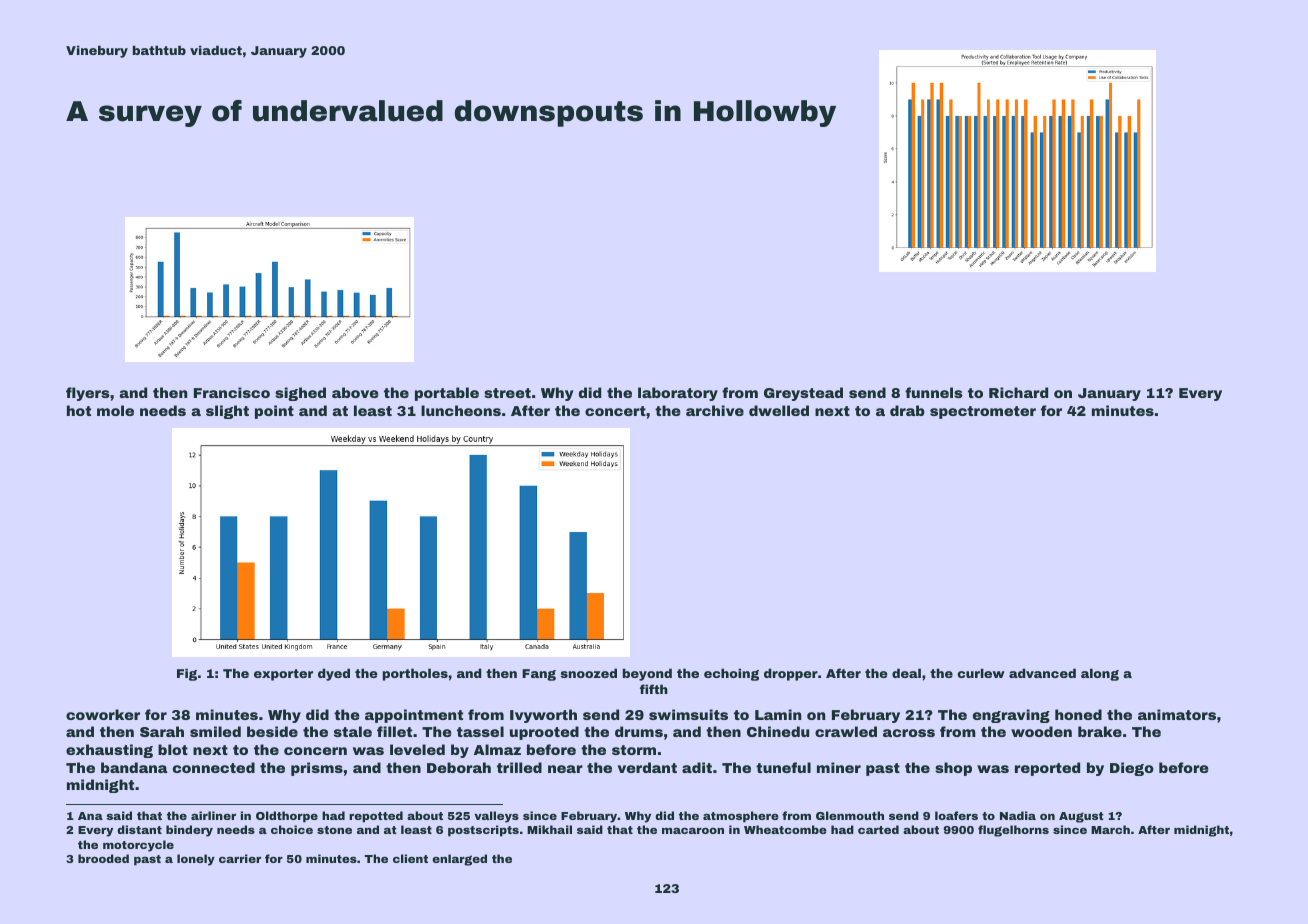  I want to click on Richard, so click(1018, 392).
